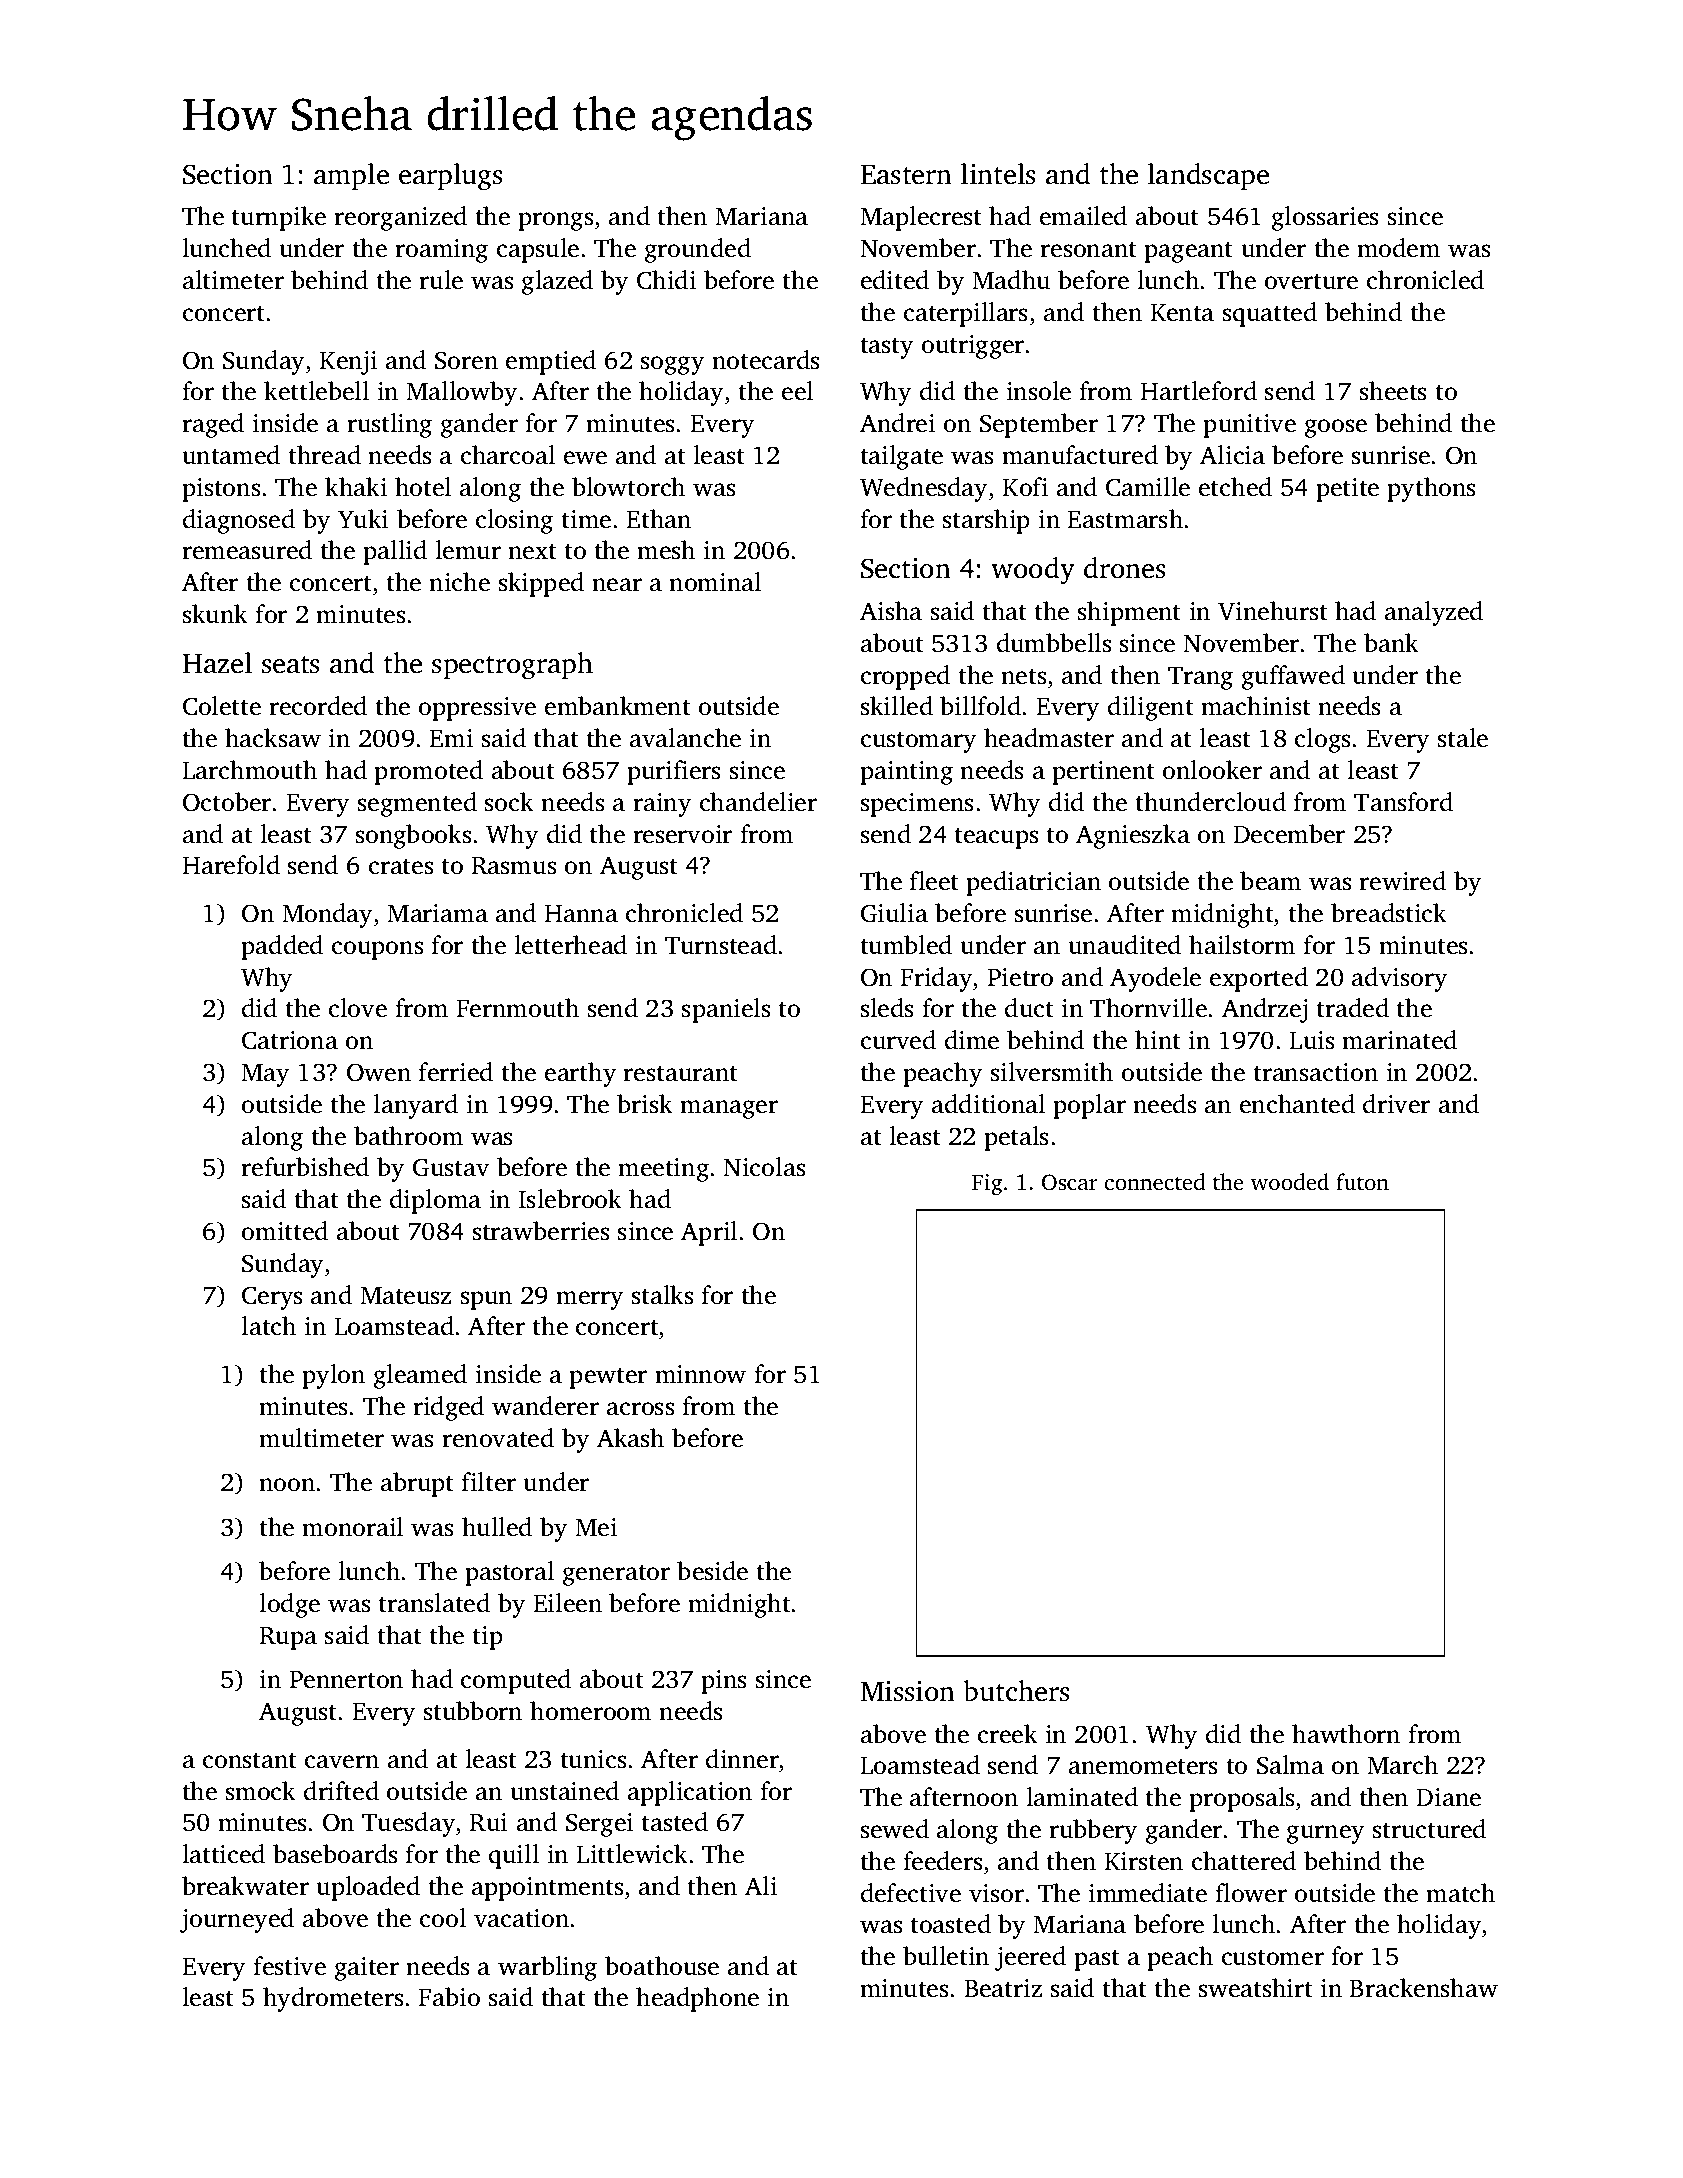  What do you see at coordinates (1208, 176) in the screenshot?
I see `landscape` at bounding box center [1208, 176].
